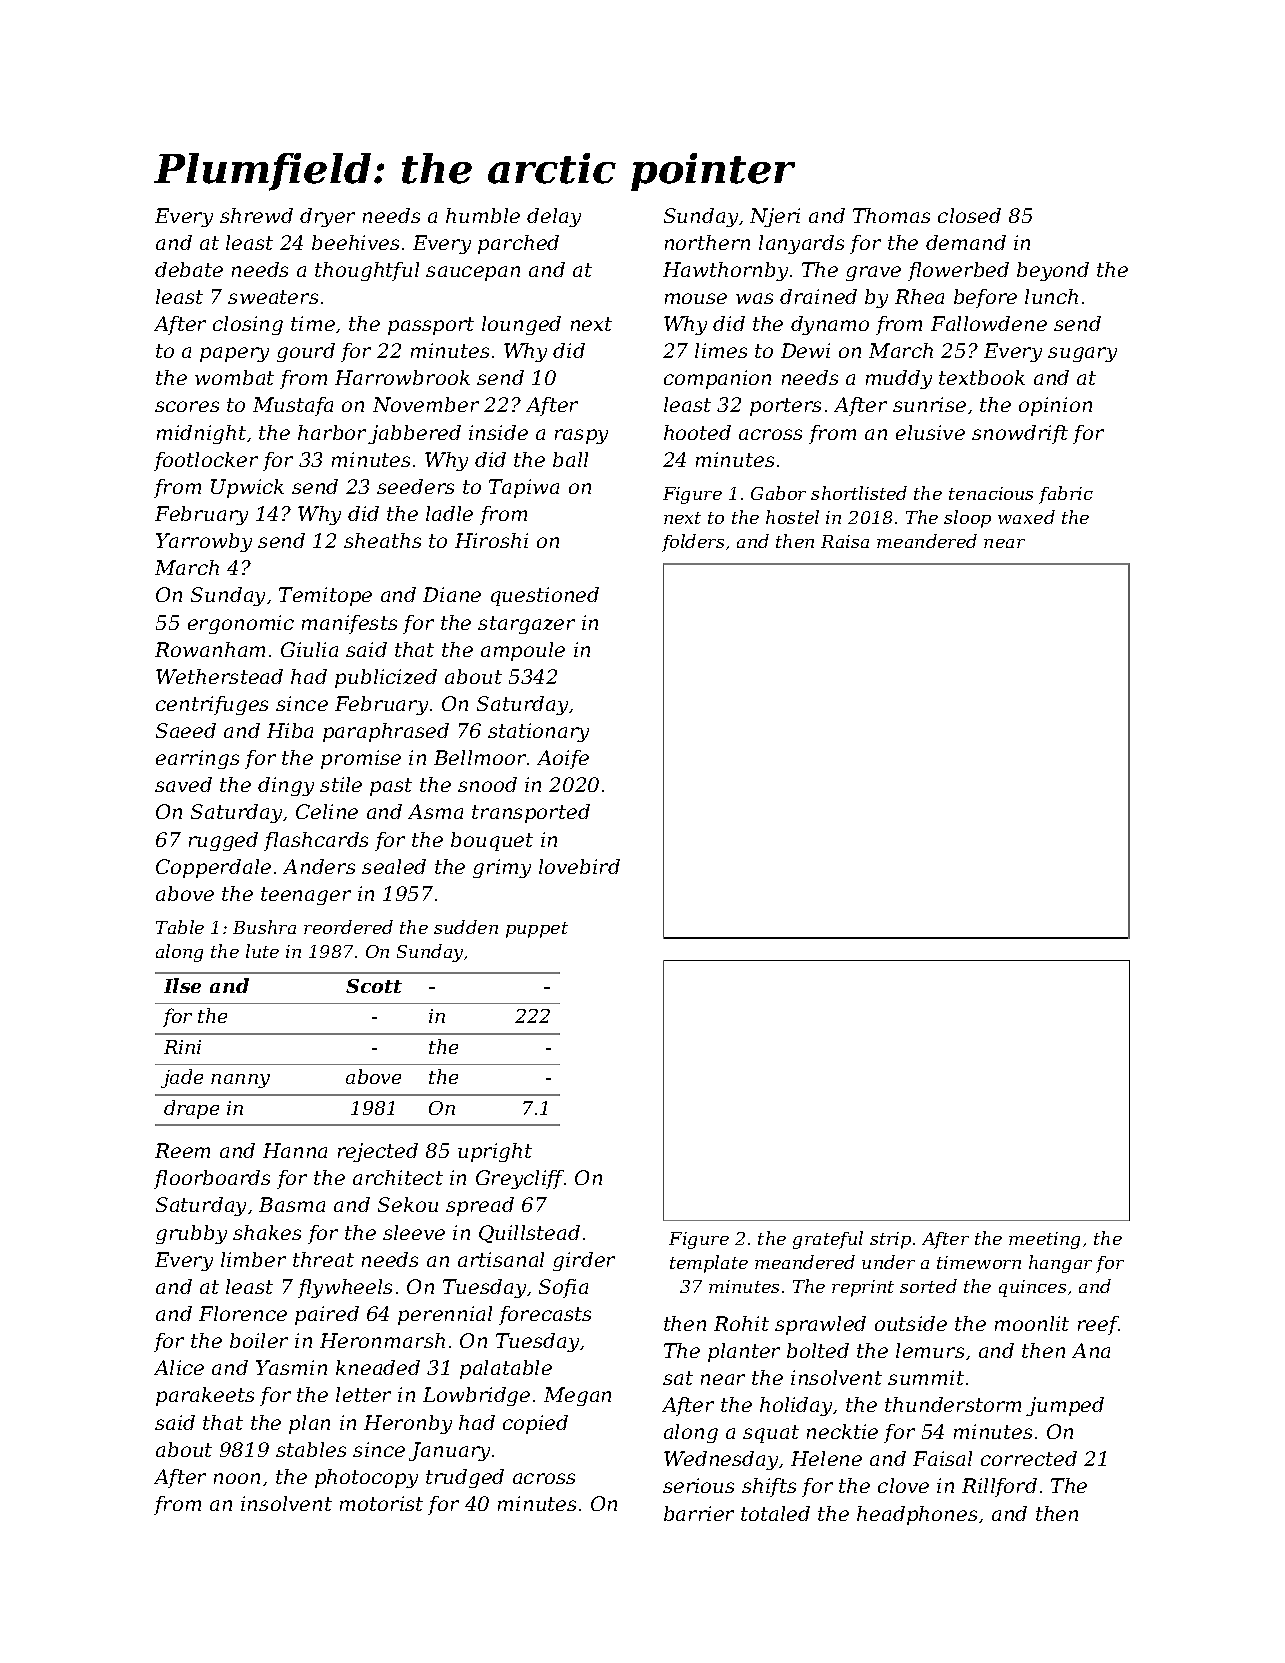 The width and height of the screenshot is (1285, 1663). What do you see at coordinates (579, 866) in the screenshot?
I see `lovebird` at bounding box center [579, 866].
